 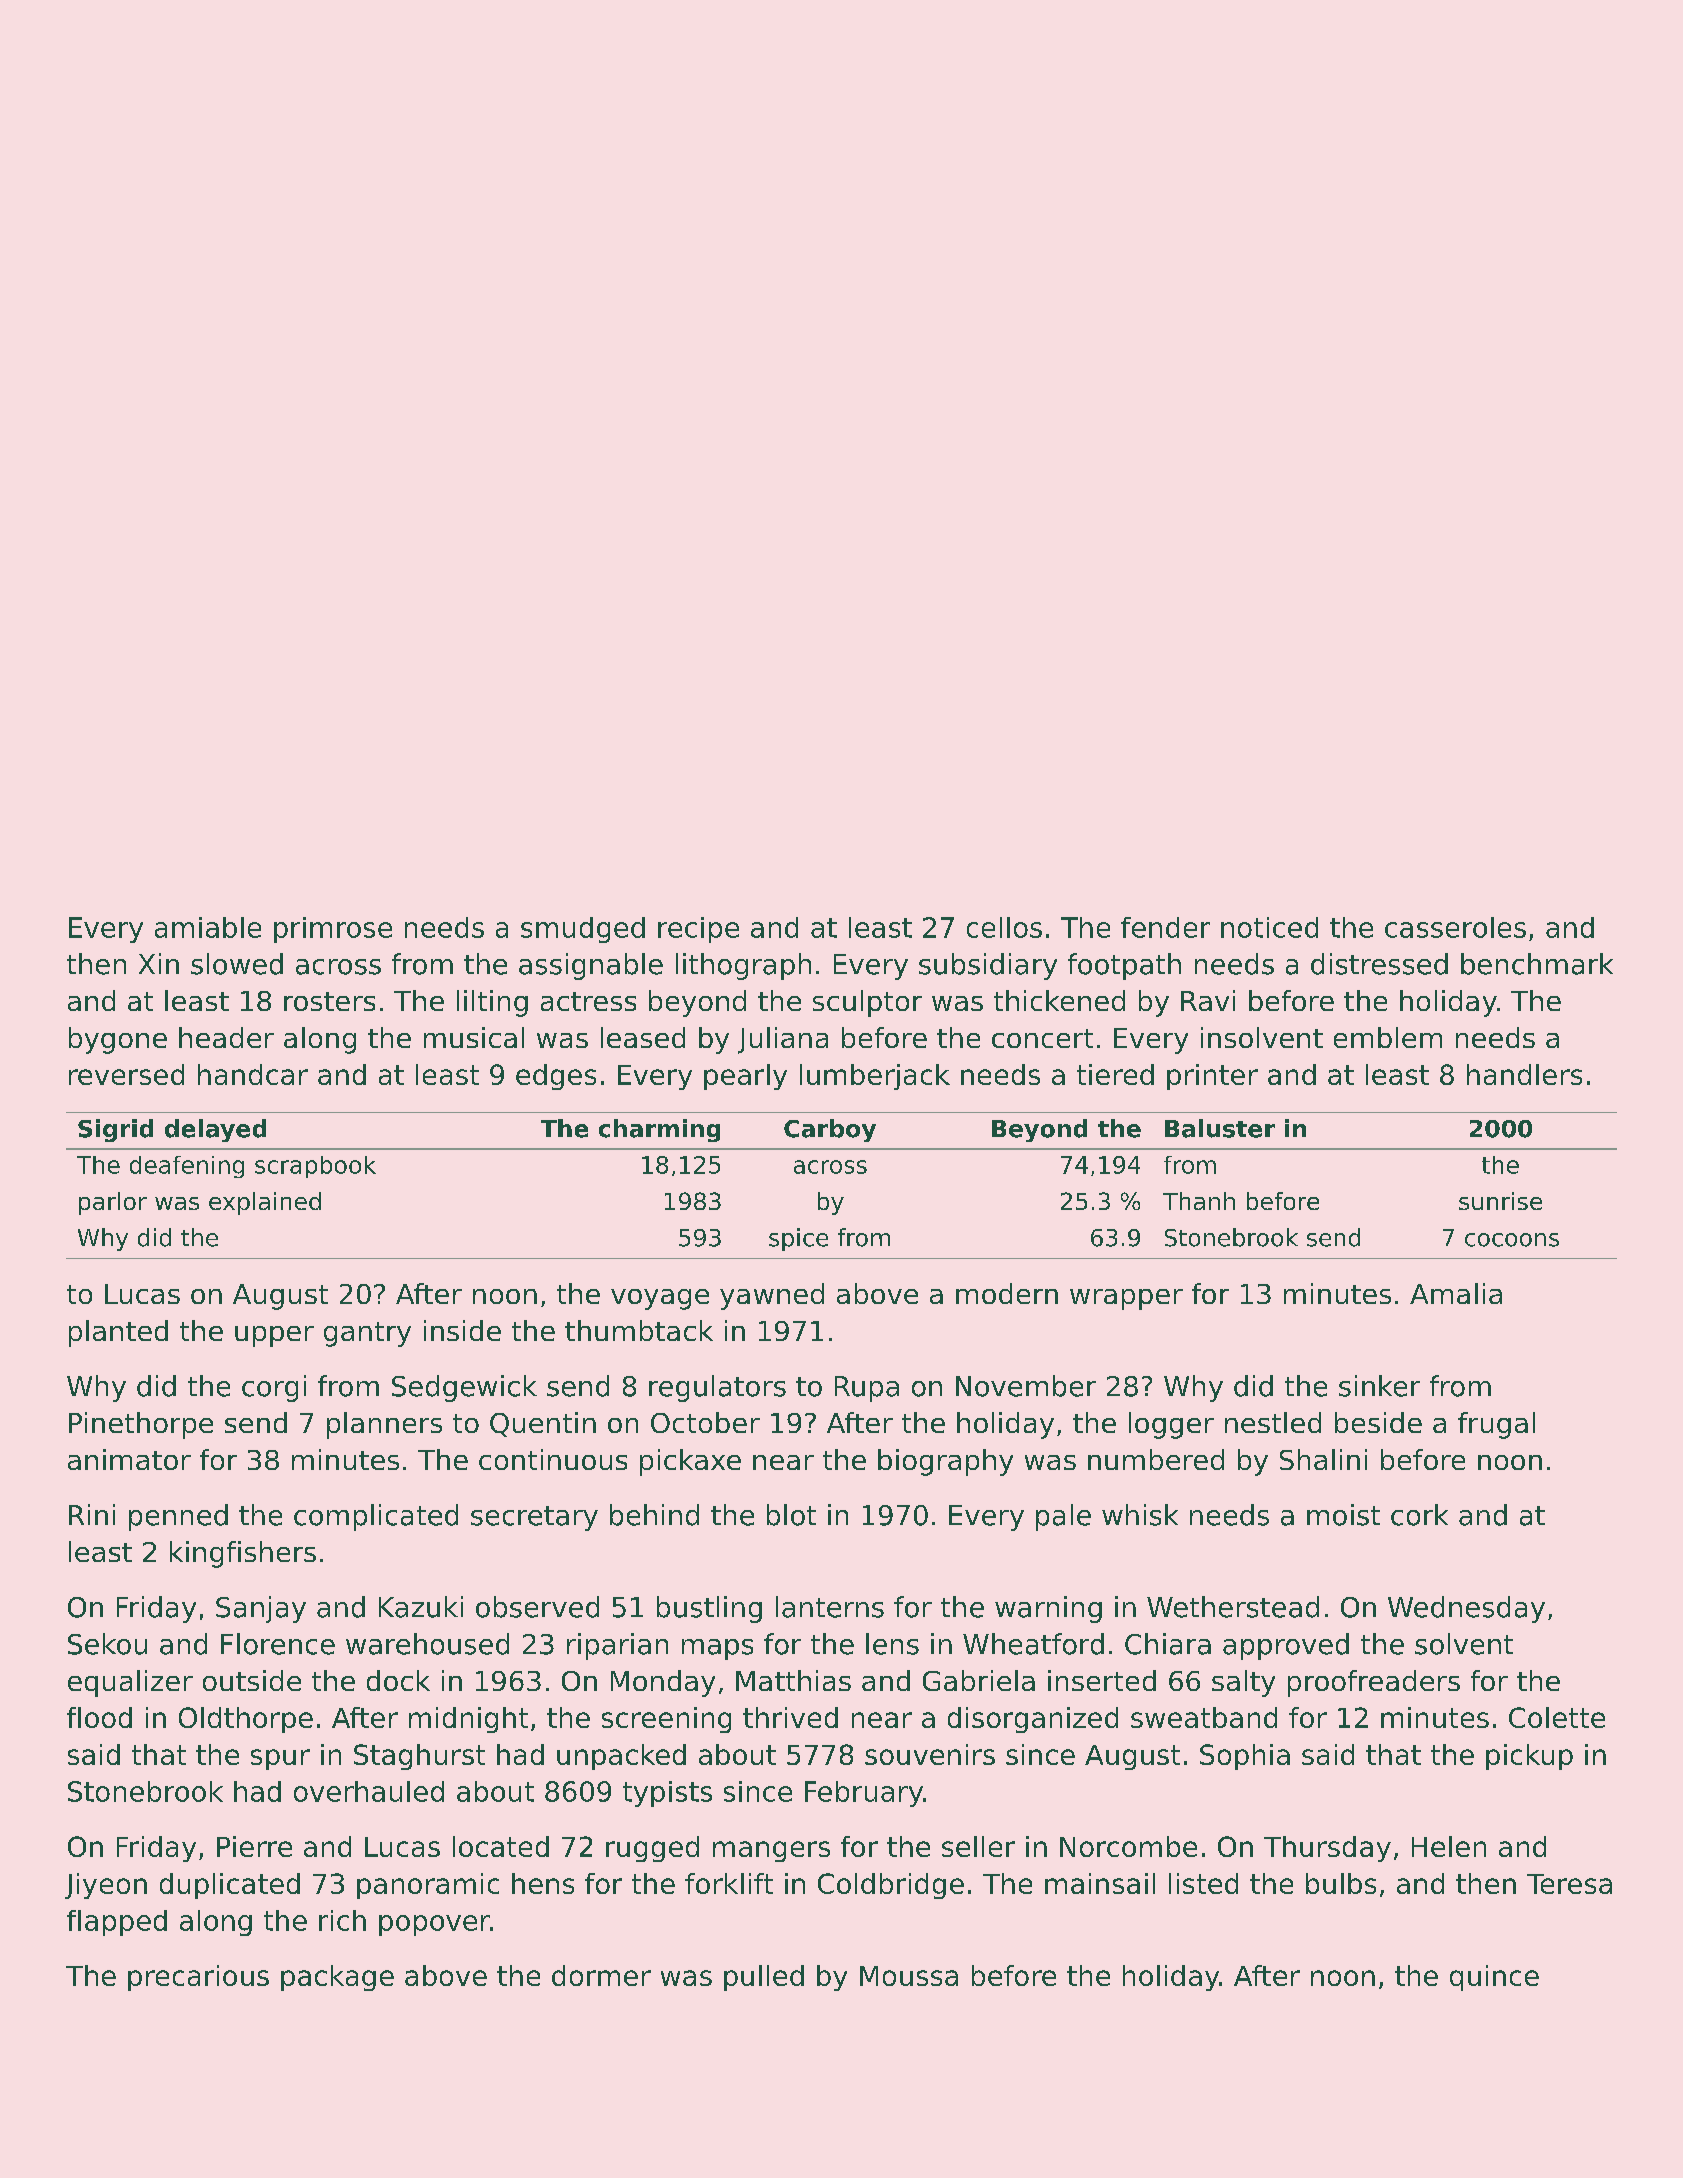 What do you see at coordinates (92, 1514) in the document?
I see `Rini` at bounding box center [92, 1514].
